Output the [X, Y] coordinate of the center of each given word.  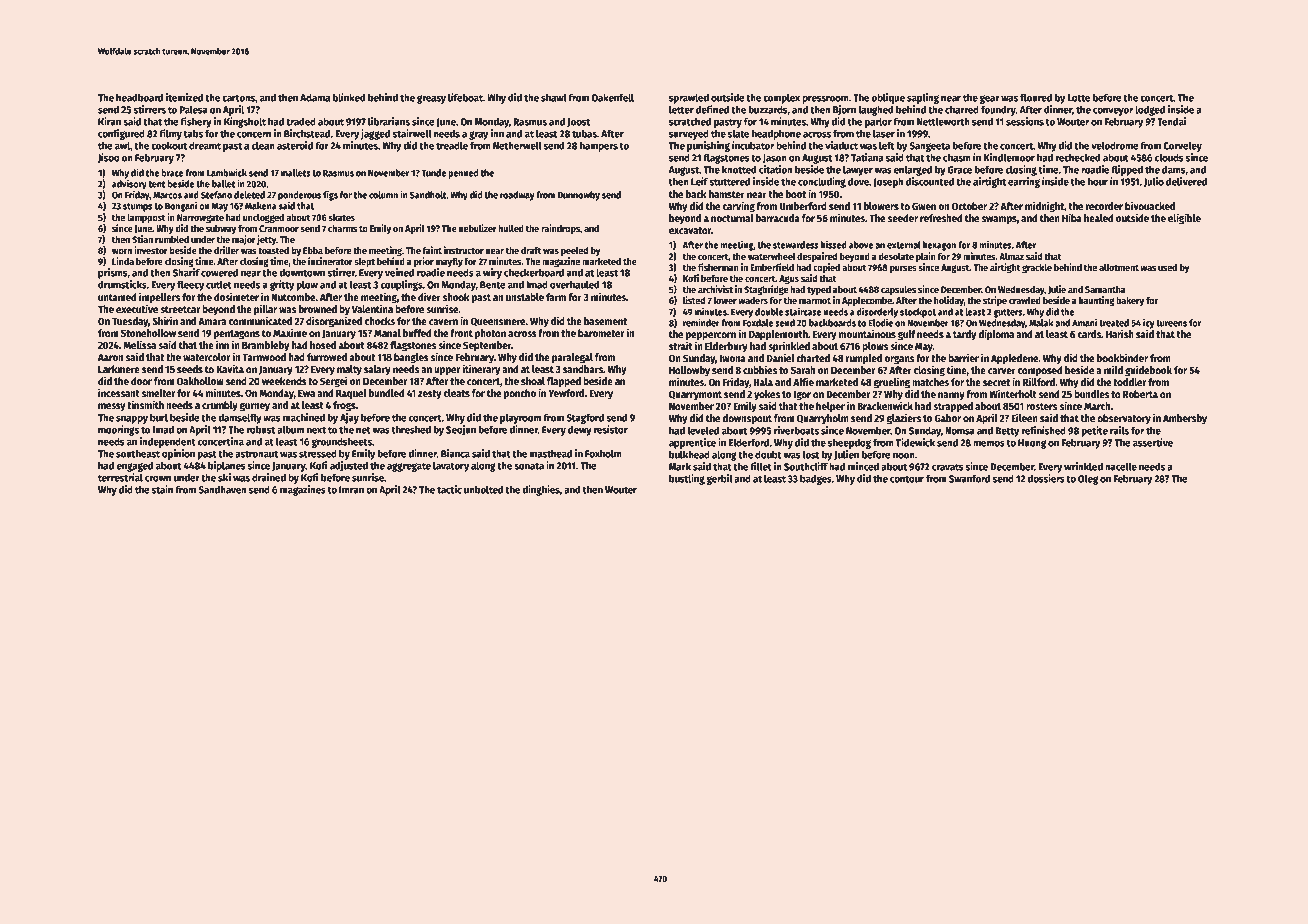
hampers [599, 146]
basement [605, 321]
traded [301, 121]
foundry [998, 110]
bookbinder [1122, 357]
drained [269, 477]
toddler [1130, 382]
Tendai [1171, 121]
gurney [255, 407]
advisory [129, 185]
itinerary [481, 369]
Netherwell [517, 145]
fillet [761, 466]
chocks [380, 321]
